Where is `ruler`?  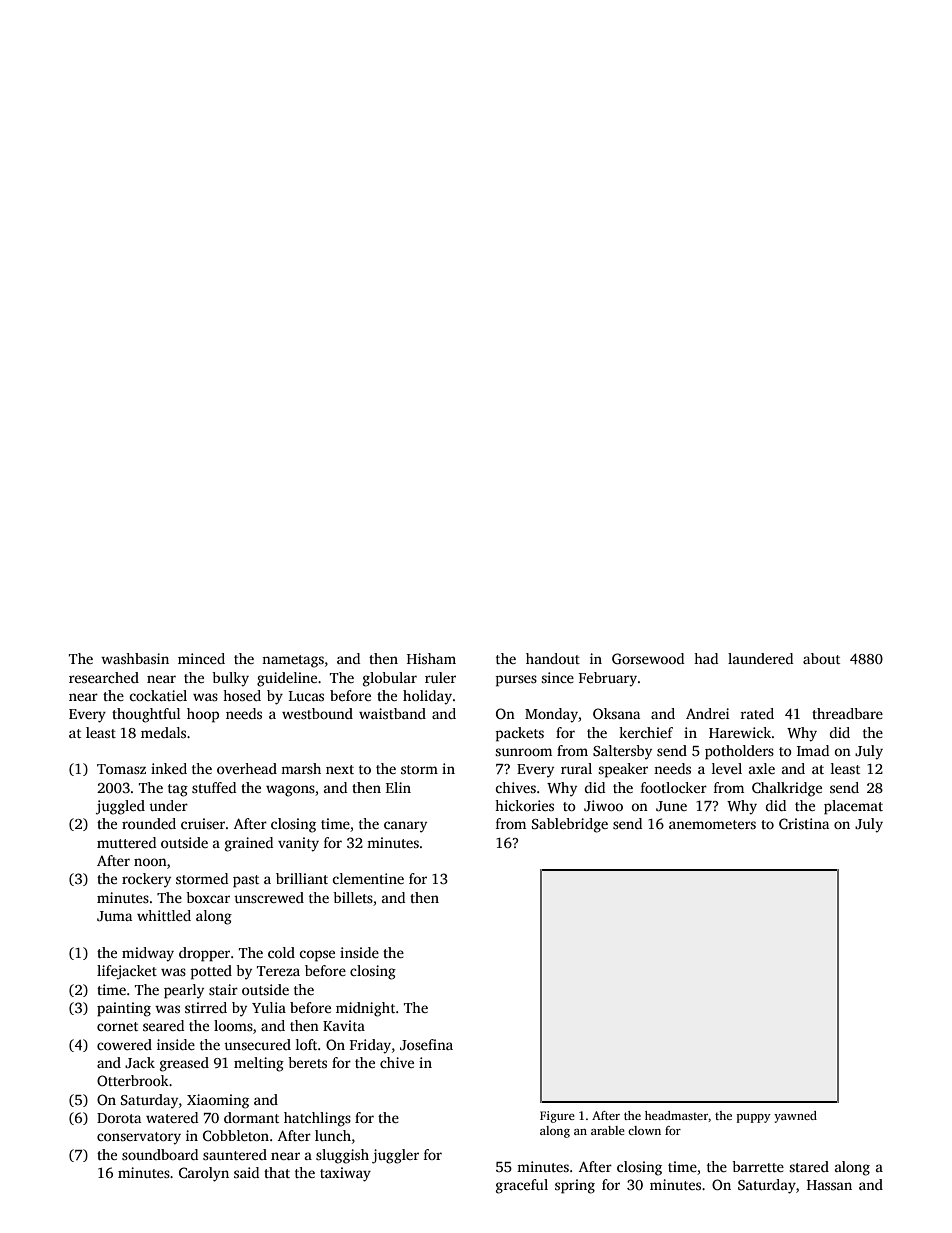 ruler is located at coordinates (440, 677).
